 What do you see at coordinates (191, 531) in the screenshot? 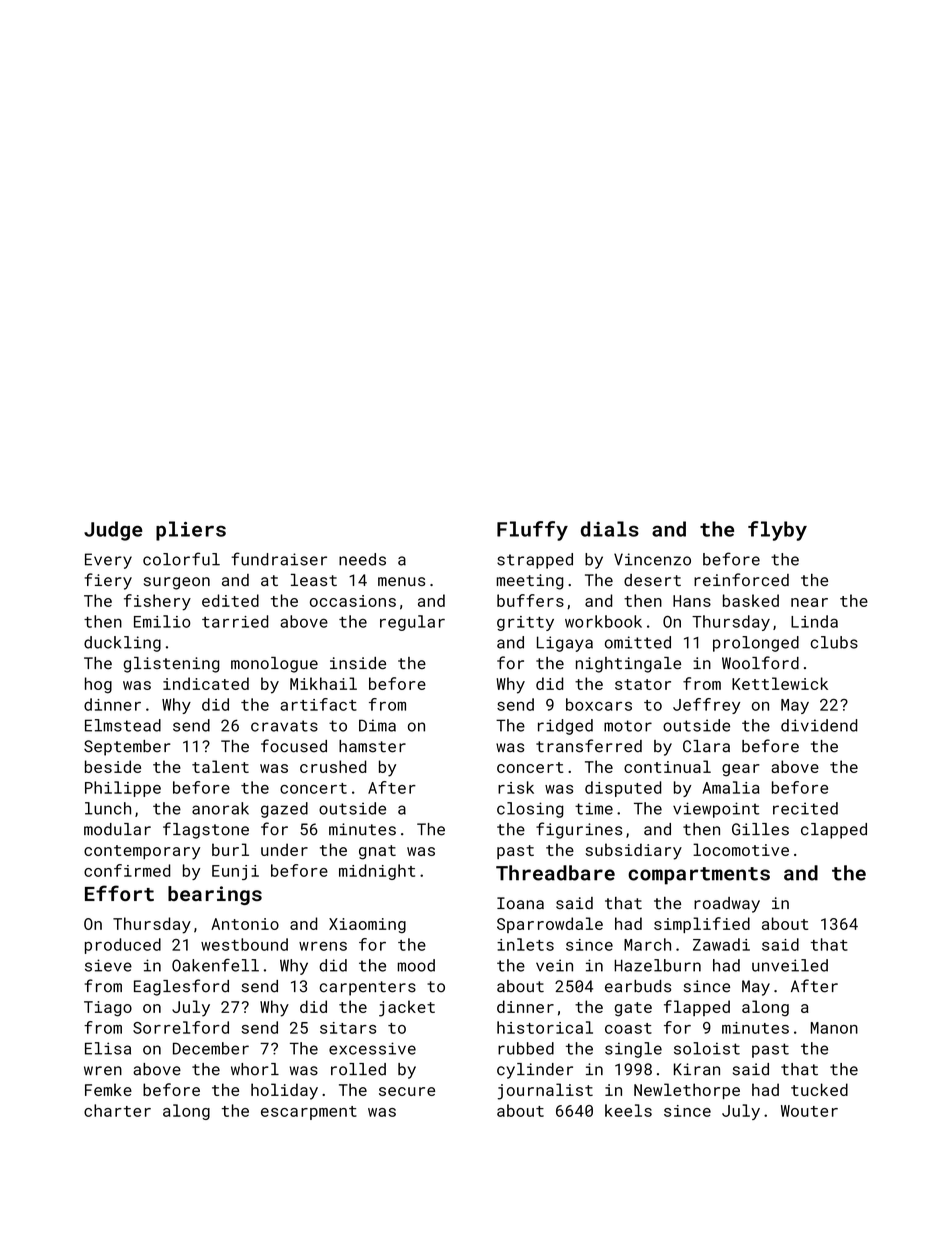
I see `pliers` at bounding box center [191, 531].
